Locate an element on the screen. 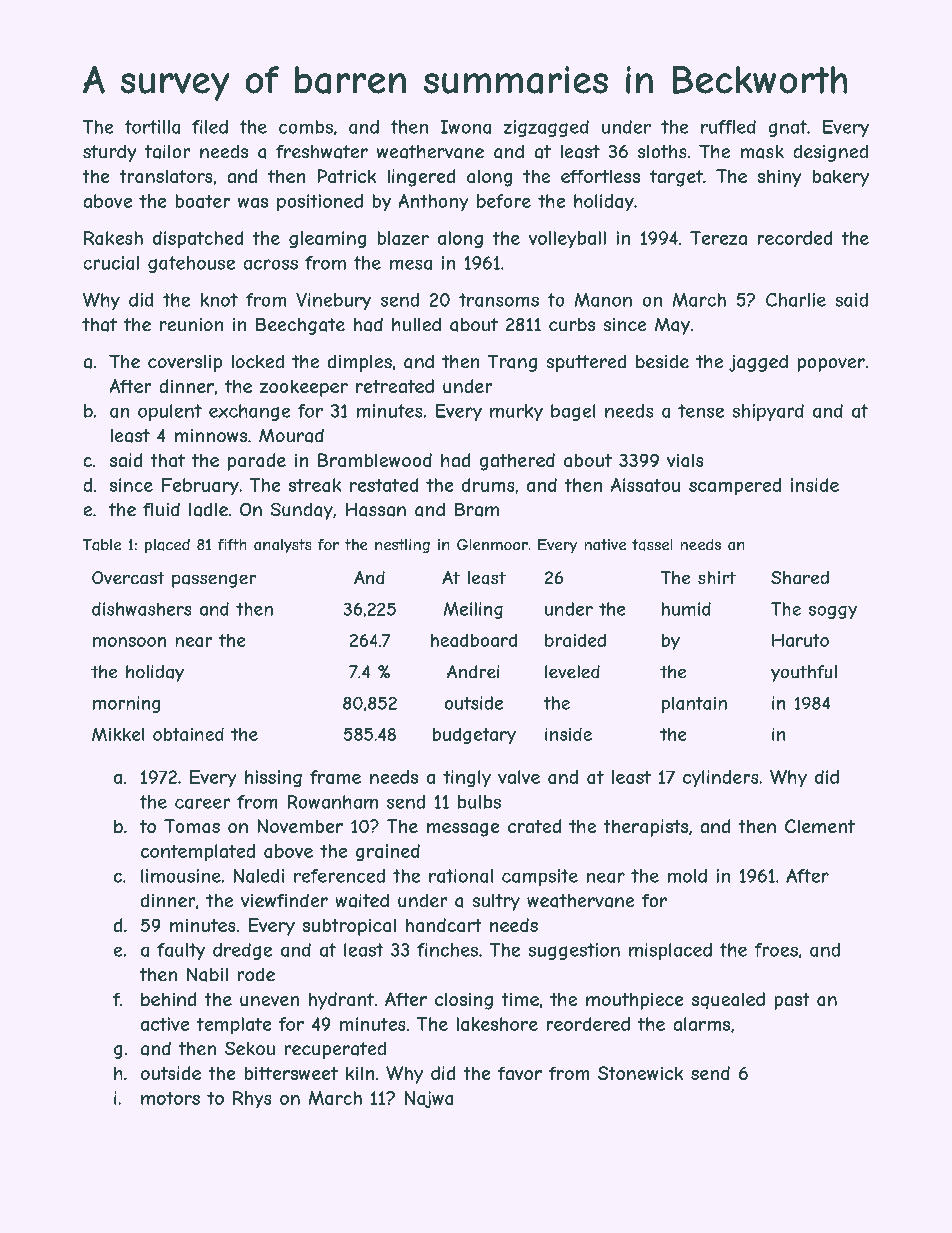  obtained is located at coordinates (188, 734).
